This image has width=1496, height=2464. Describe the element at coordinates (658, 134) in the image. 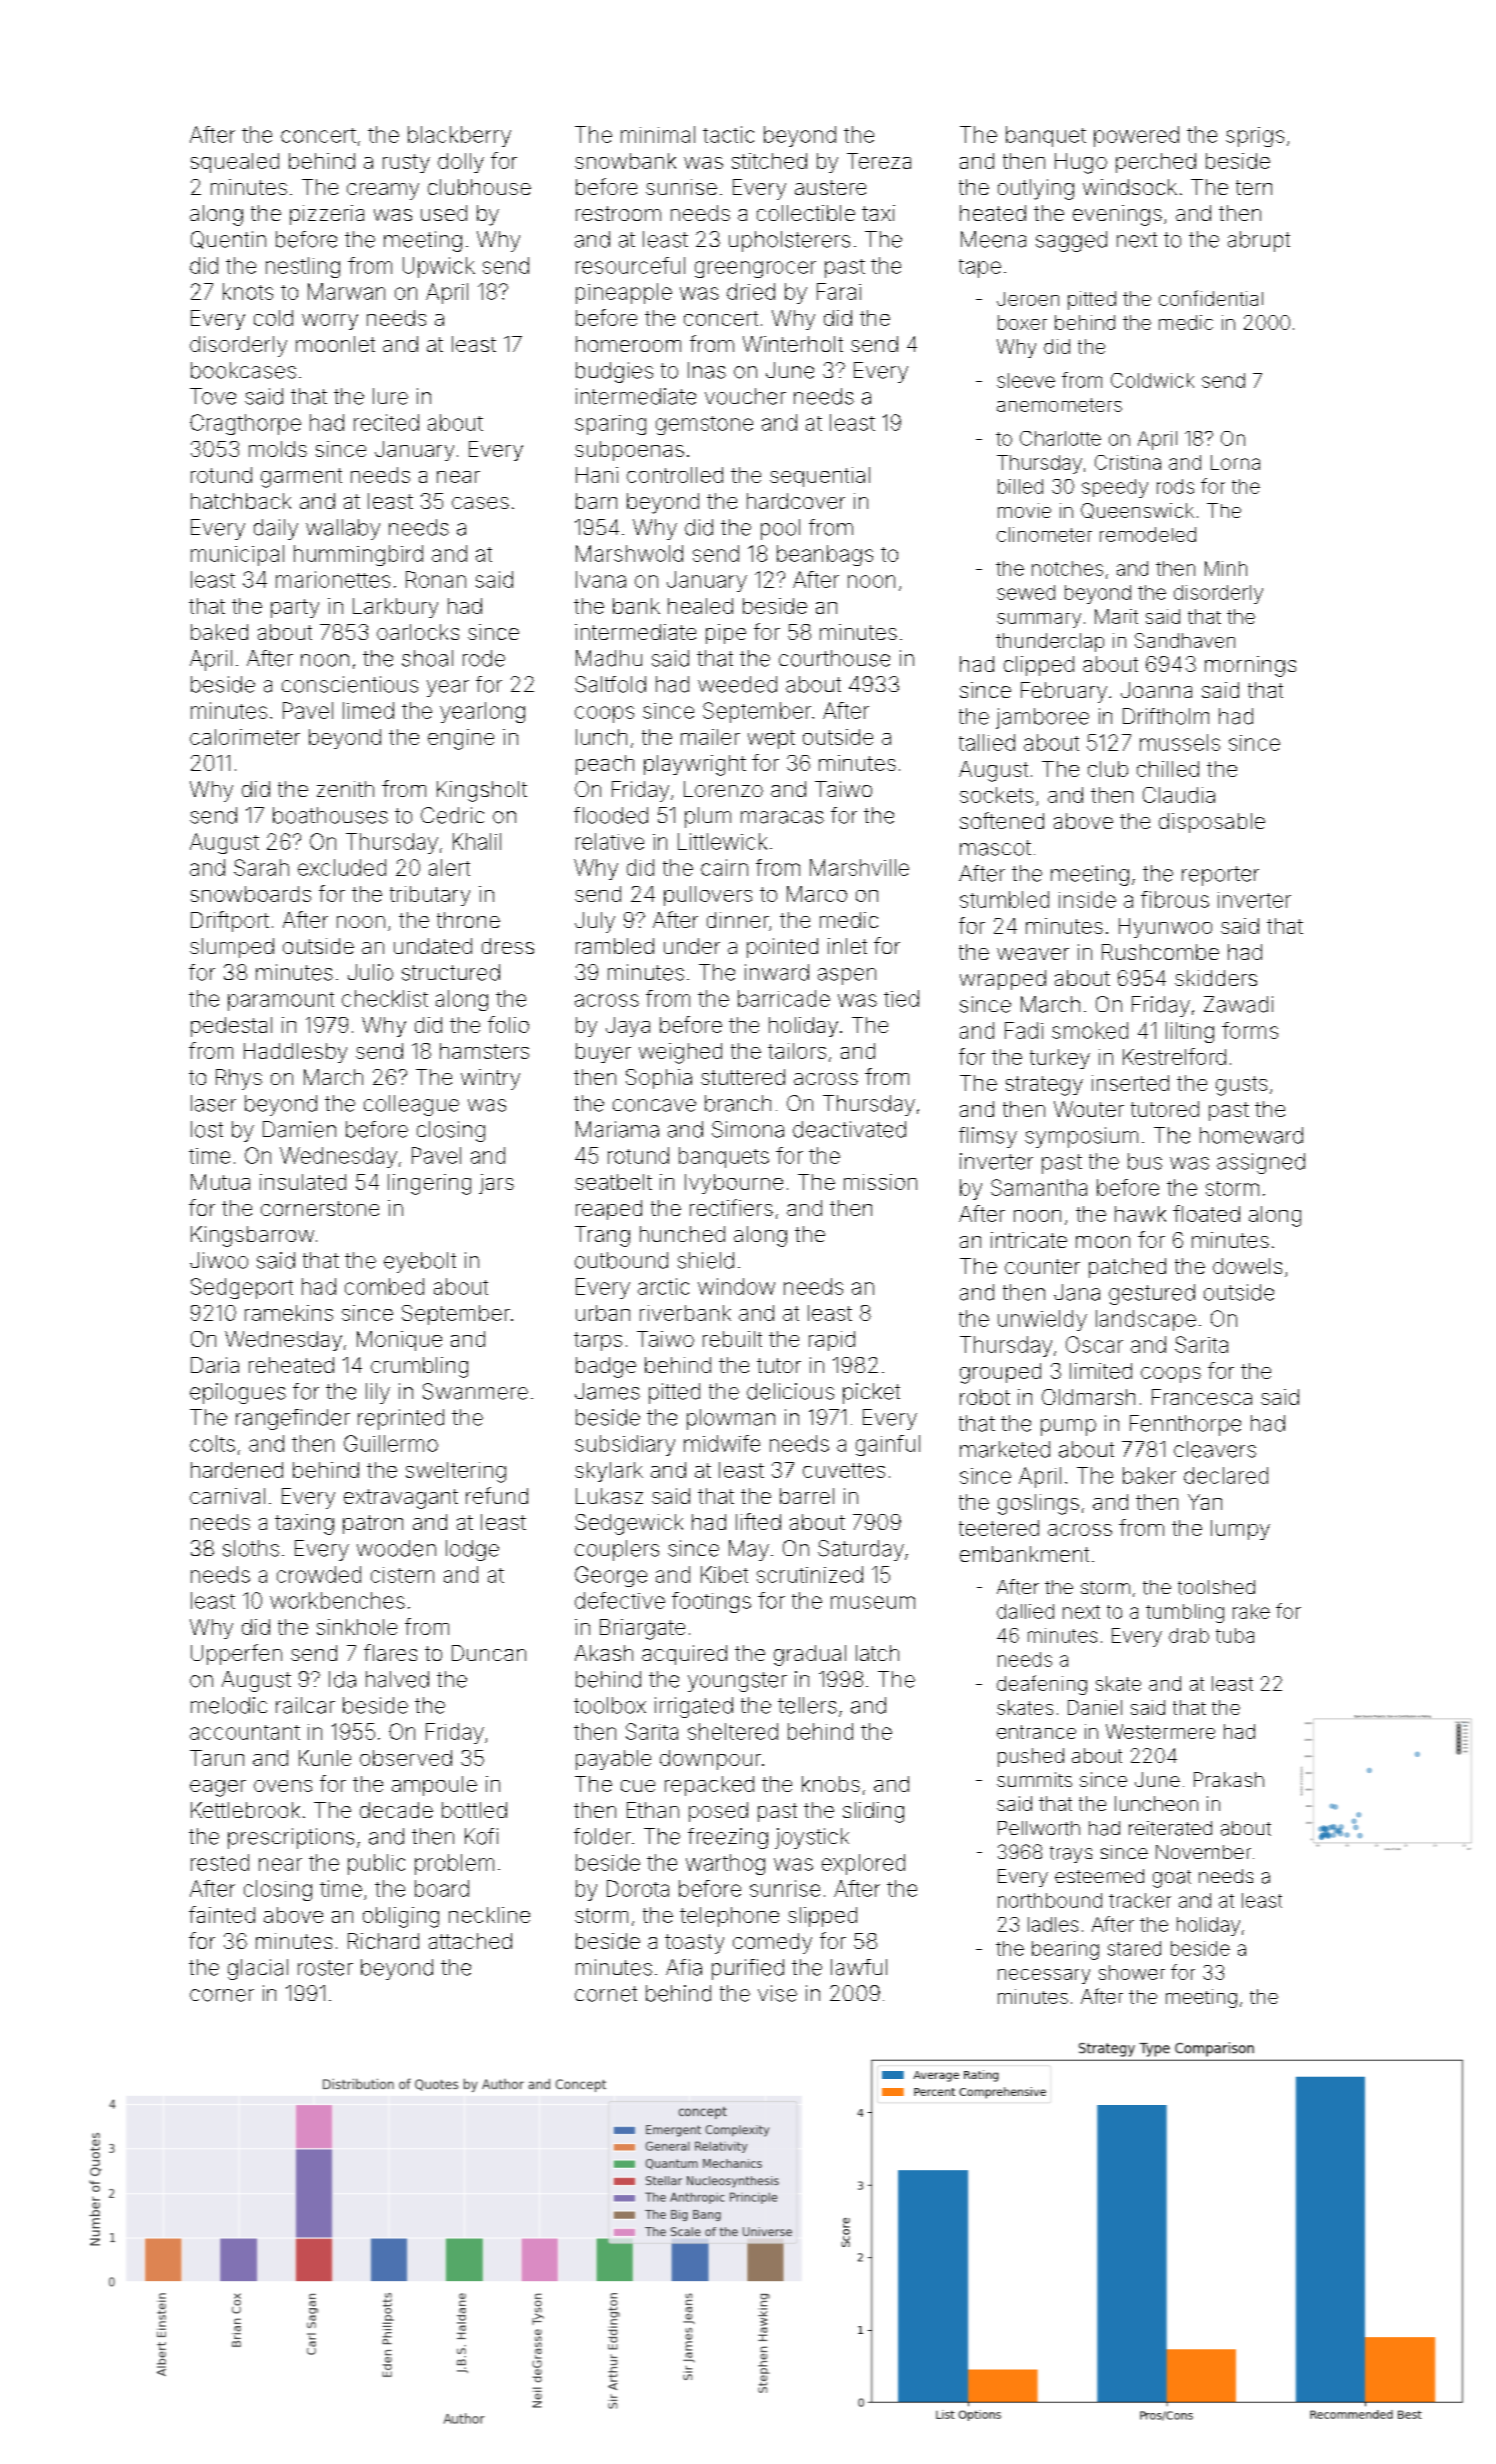

I see `minimal` at that location.
